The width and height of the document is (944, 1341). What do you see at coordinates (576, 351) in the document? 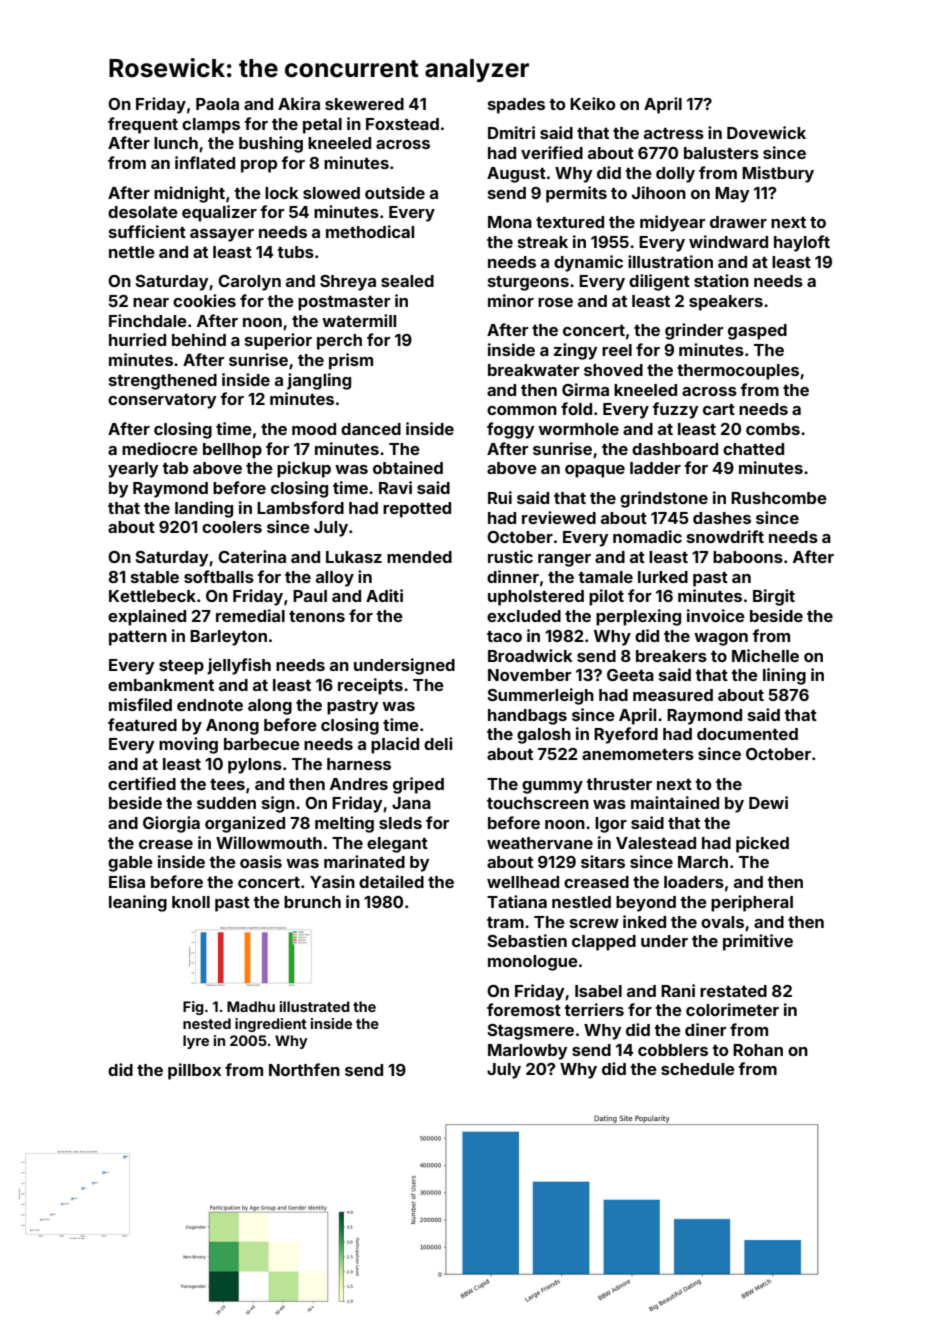
I see `zingy` at bounding box center [576, 351].
